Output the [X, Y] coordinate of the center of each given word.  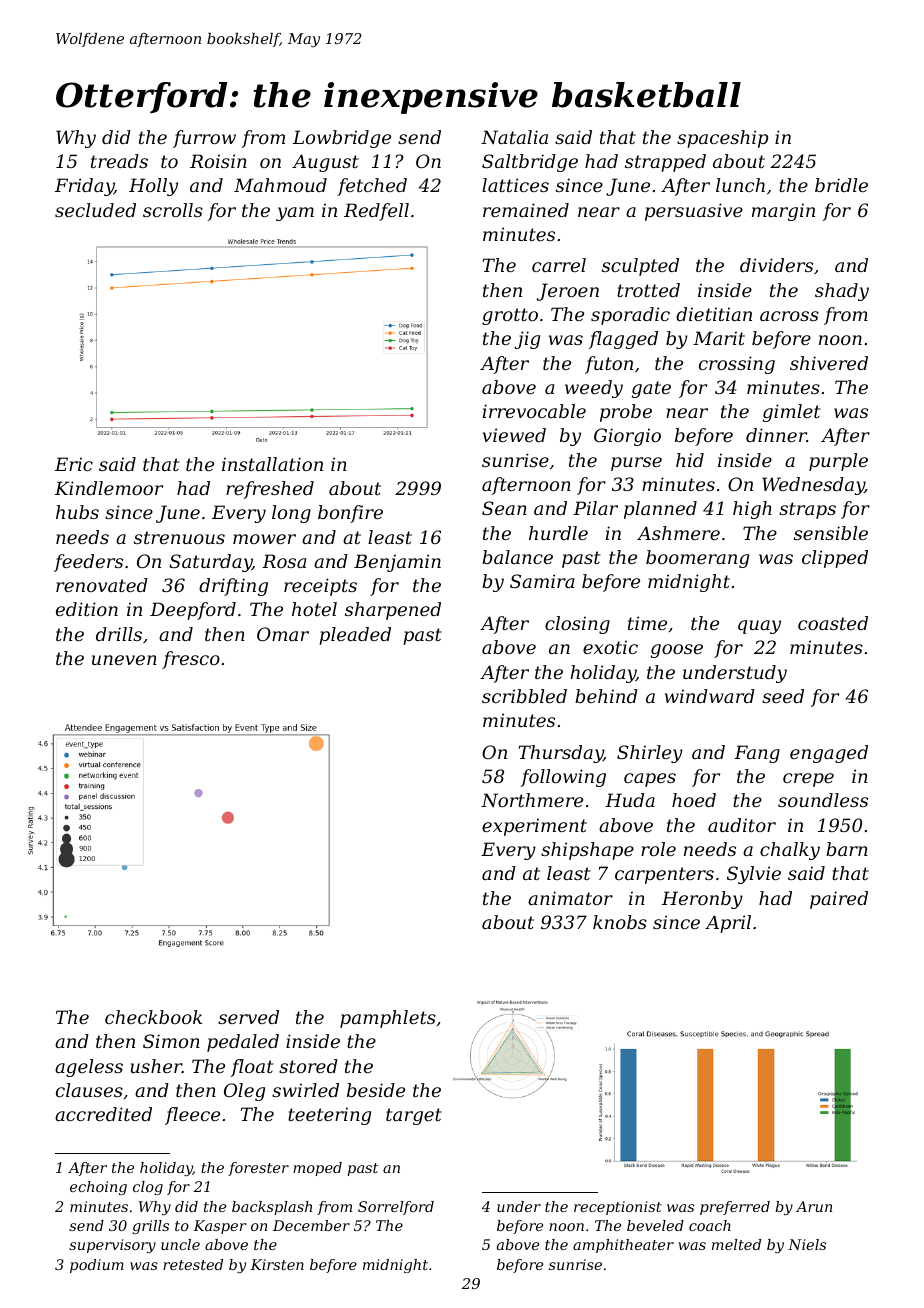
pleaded [355, 636]
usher [156, 1066]
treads [119, 161]
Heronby [702, 900]
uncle [180, 1244]
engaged [829, 754]
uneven [124, 660]
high [752, 510]
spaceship [722, 139]
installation [272, 464]
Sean [504, 508]
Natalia [514, 137]
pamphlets [388, 1019]
